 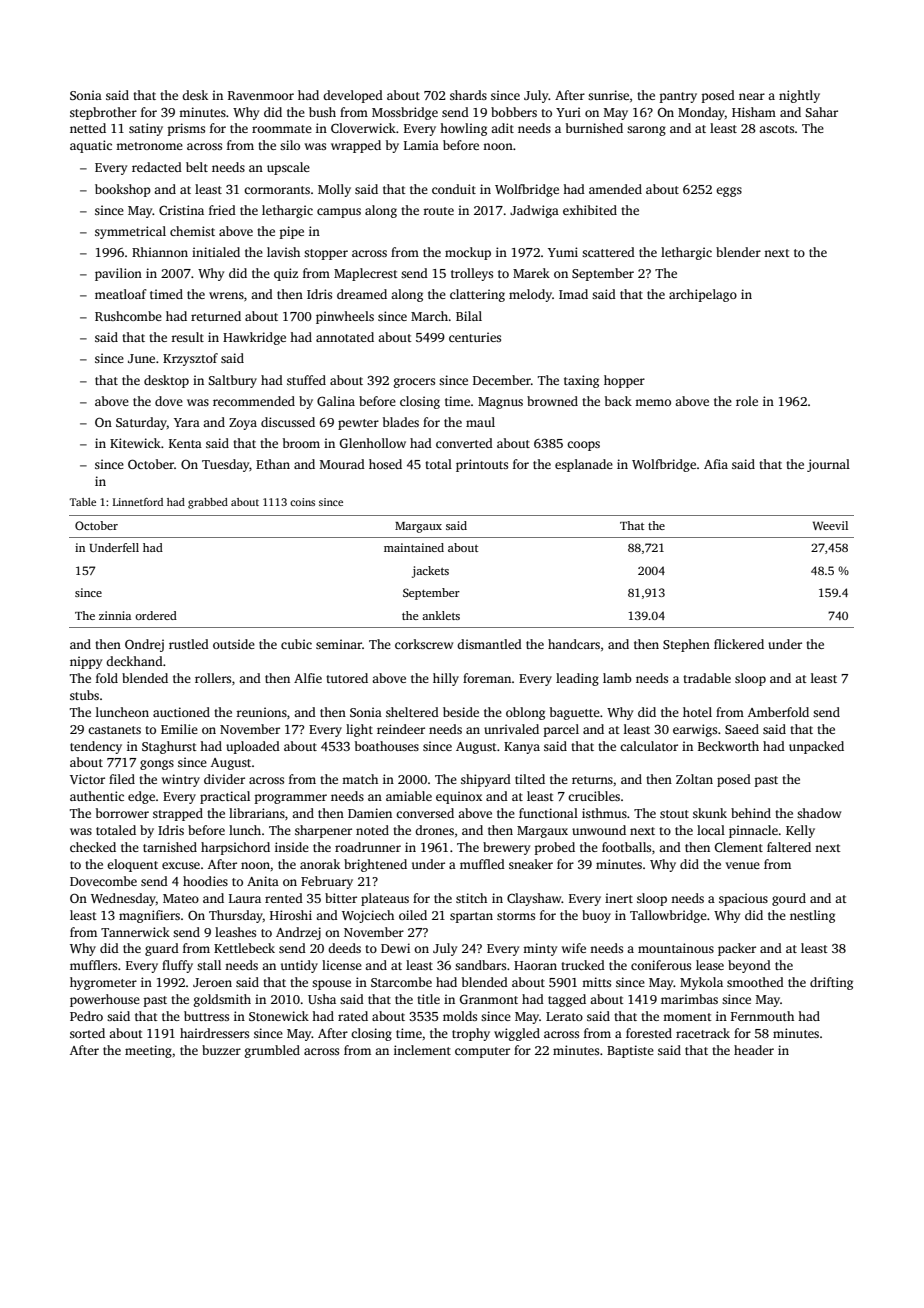 I want to click on gourd, so click(x=789, y=899).
